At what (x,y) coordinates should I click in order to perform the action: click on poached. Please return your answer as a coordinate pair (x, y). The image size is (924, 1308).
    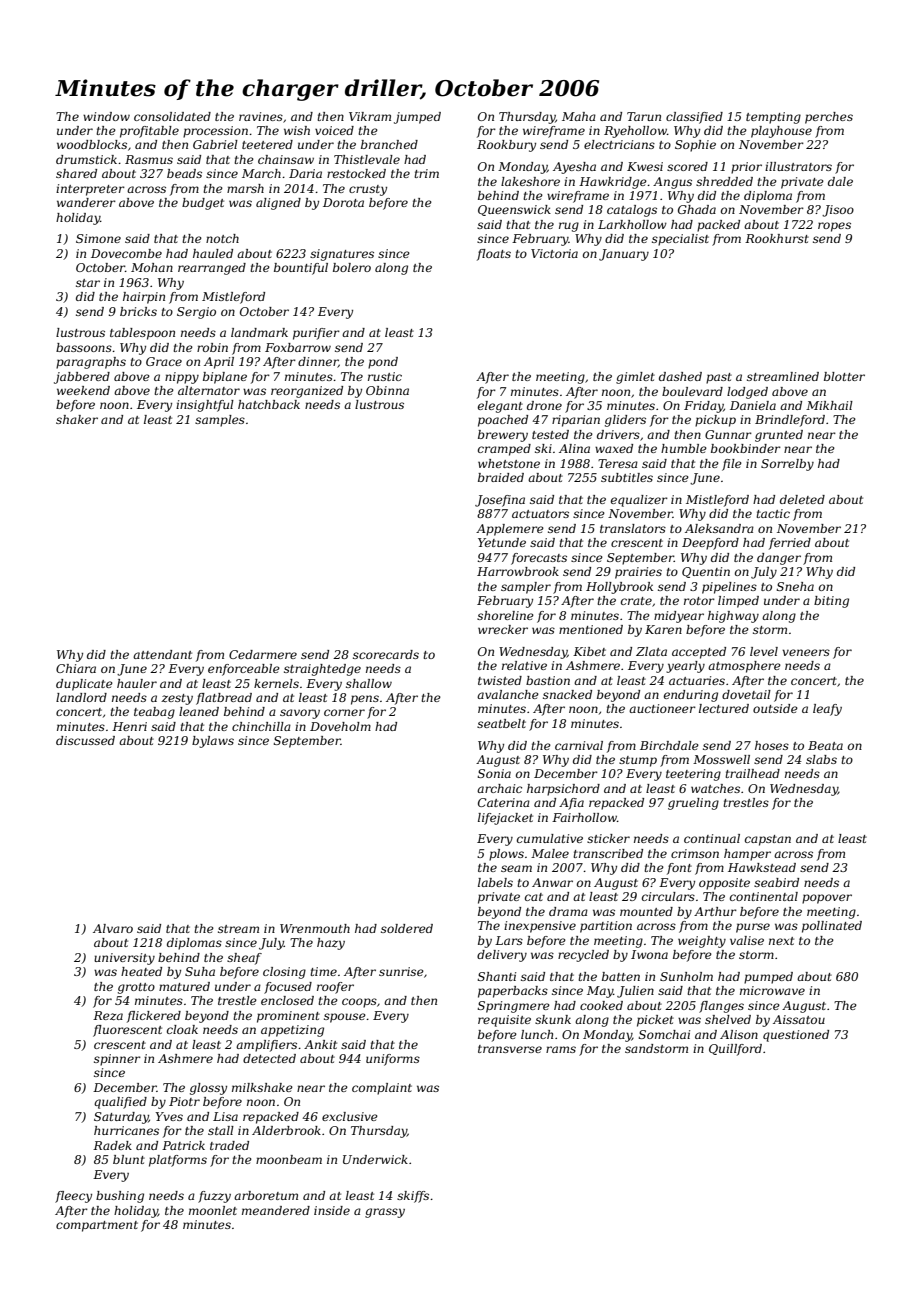
    Looking at the image, I should click on (503, 421).
